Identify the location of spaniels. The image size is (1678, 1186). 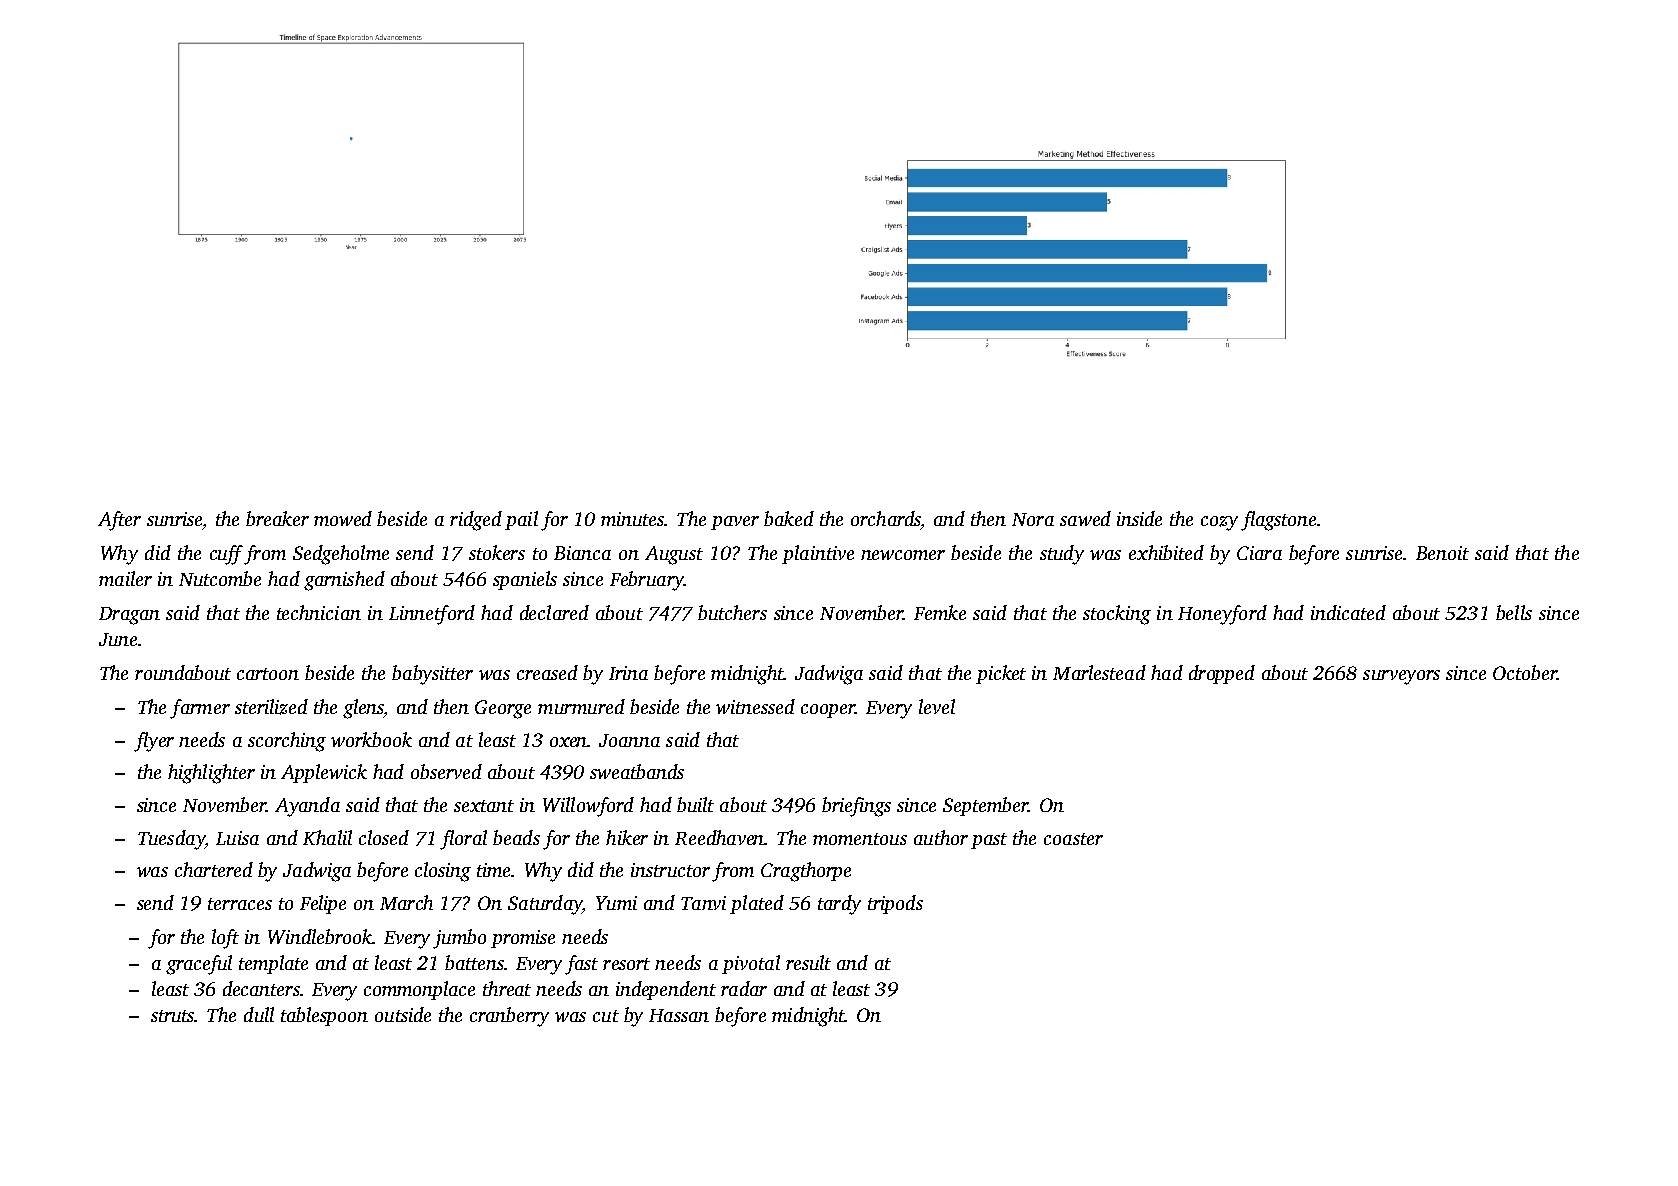
(525, 580).
